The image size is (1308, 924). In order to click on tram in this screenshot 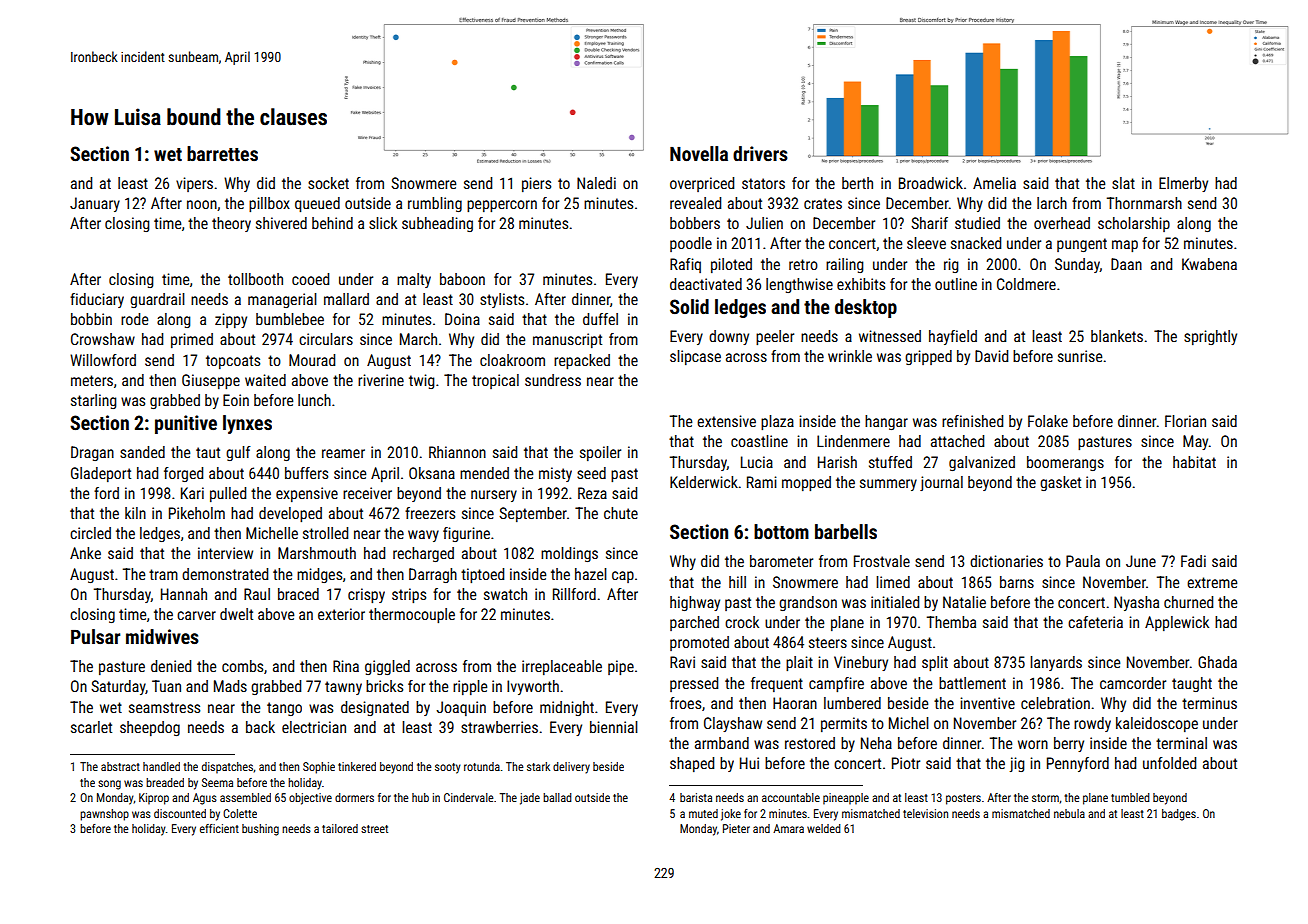, I will do `click(163, 574)`.
